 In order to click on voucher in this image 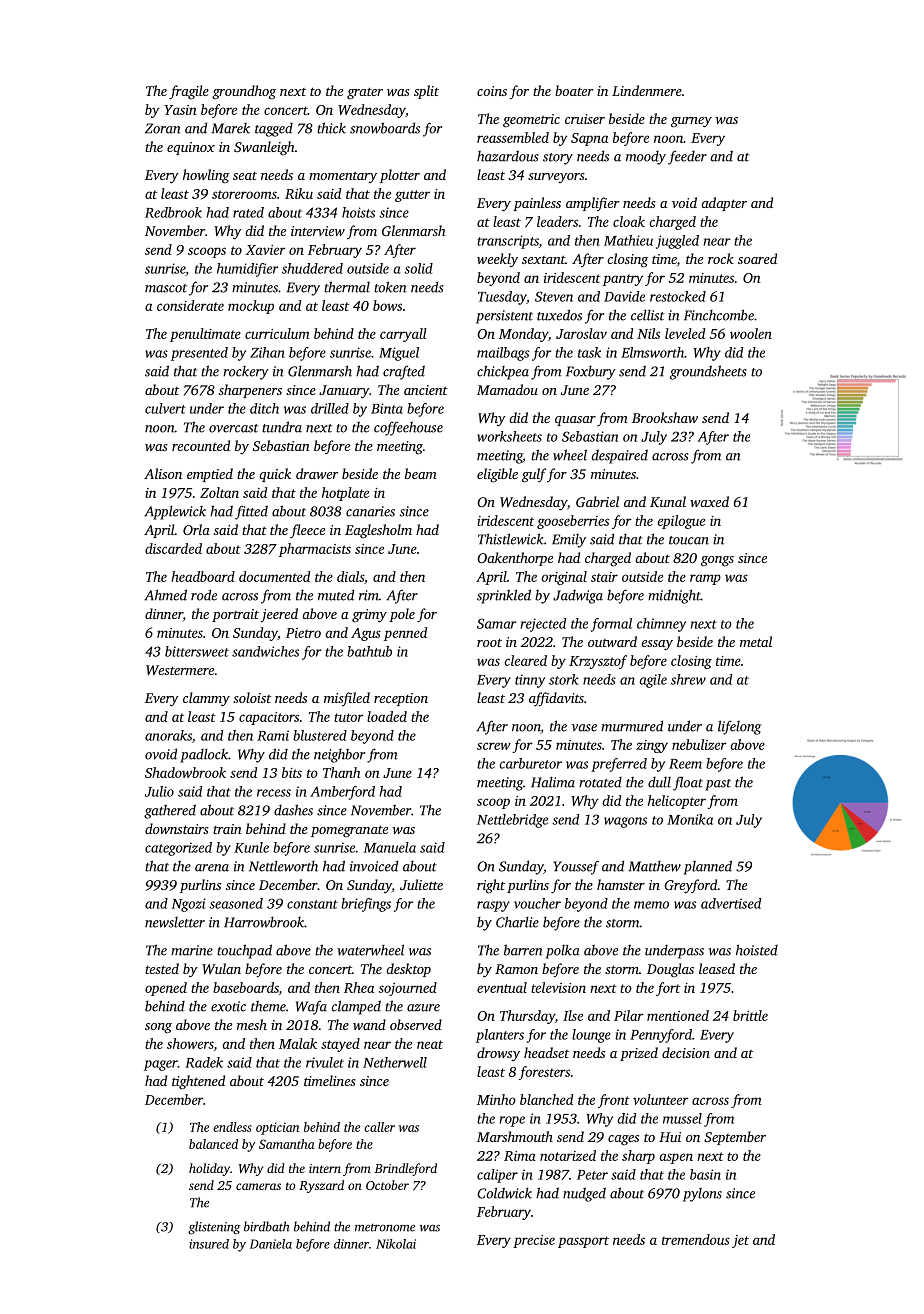, I will do `click(537, 903)`.
